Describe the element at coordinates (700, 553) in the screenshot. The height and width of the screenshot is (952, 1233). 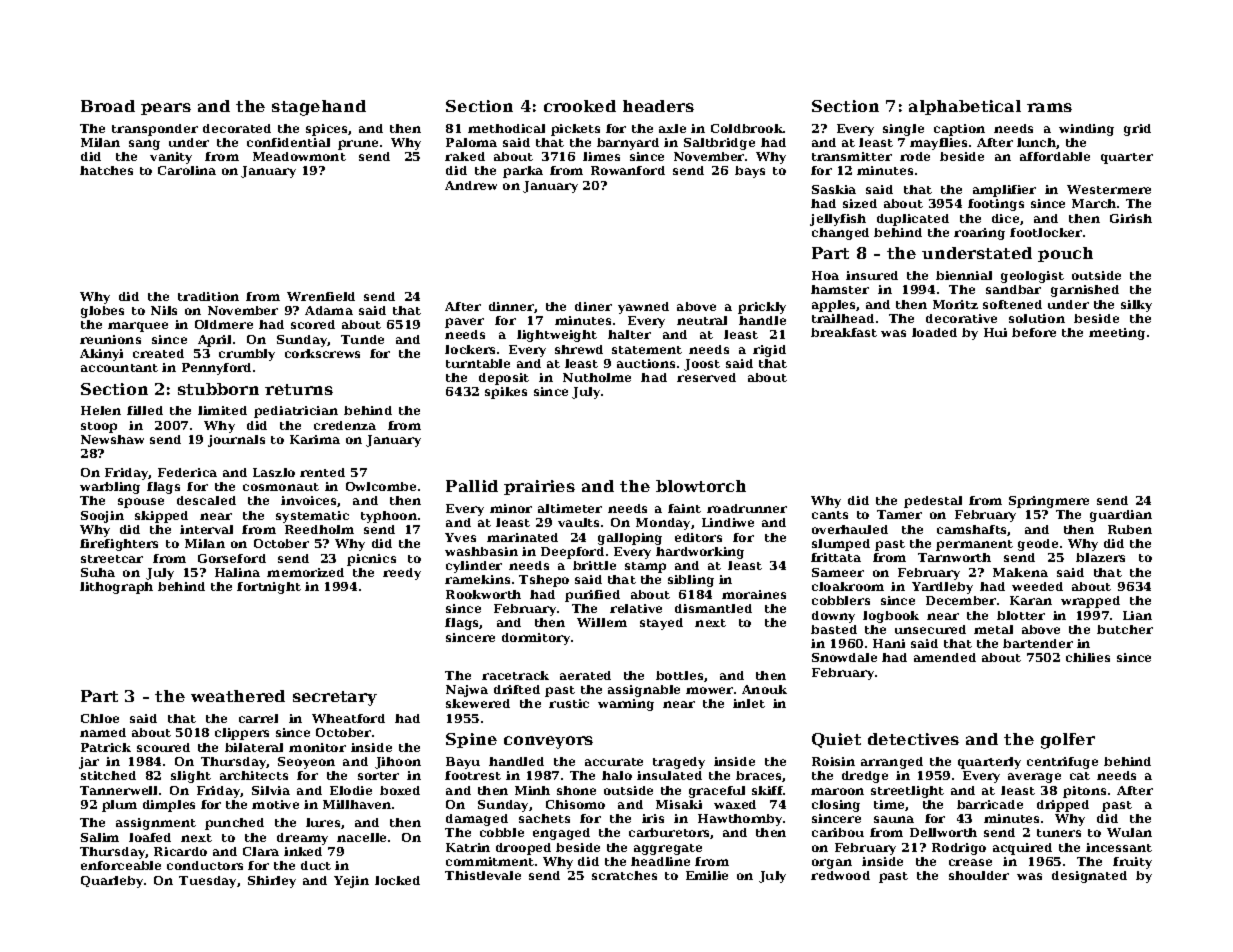
I see `hardworking` at that location.
